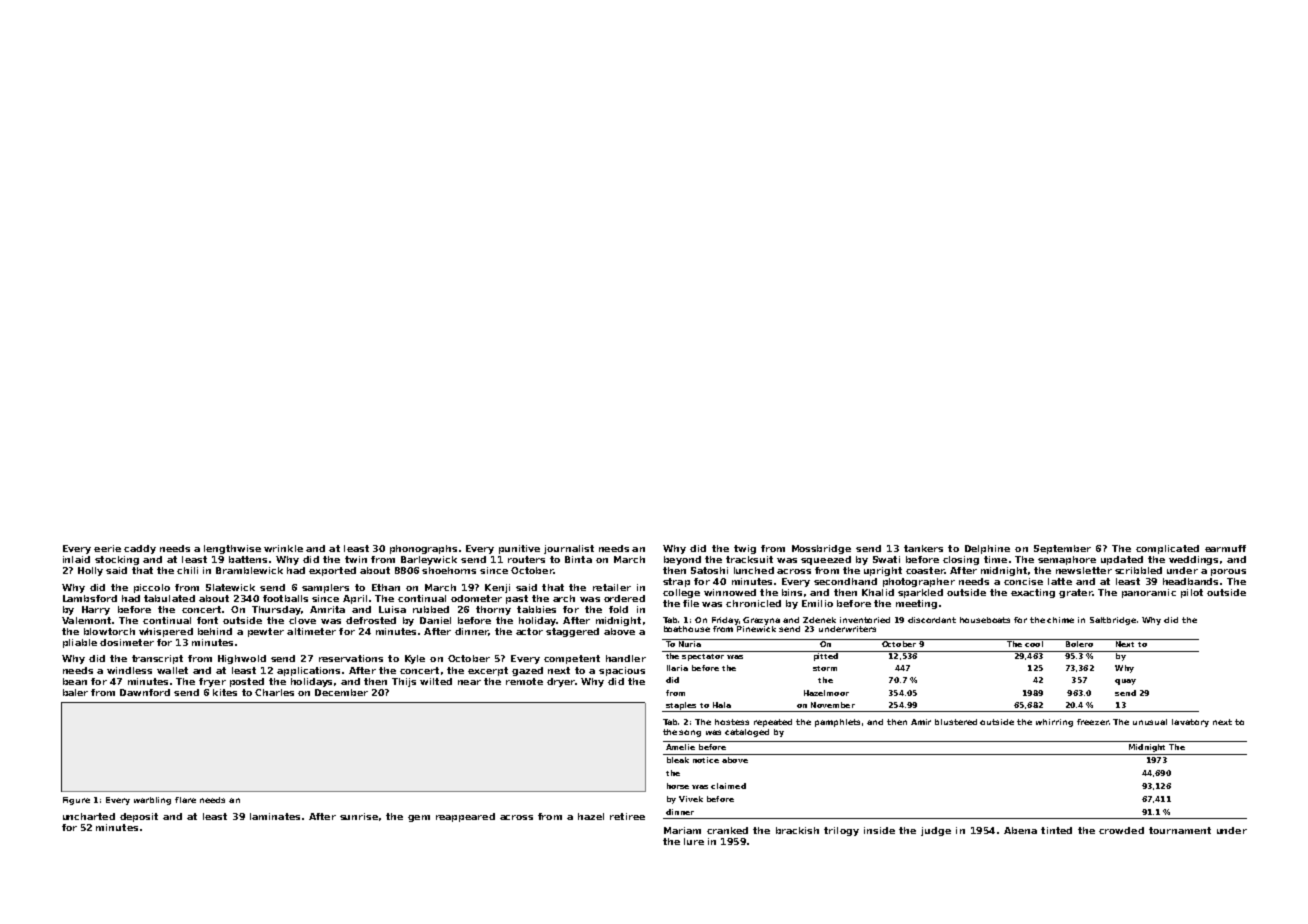 This page has width=1308, height=924. I want to click on judge, so click(936, 831).
